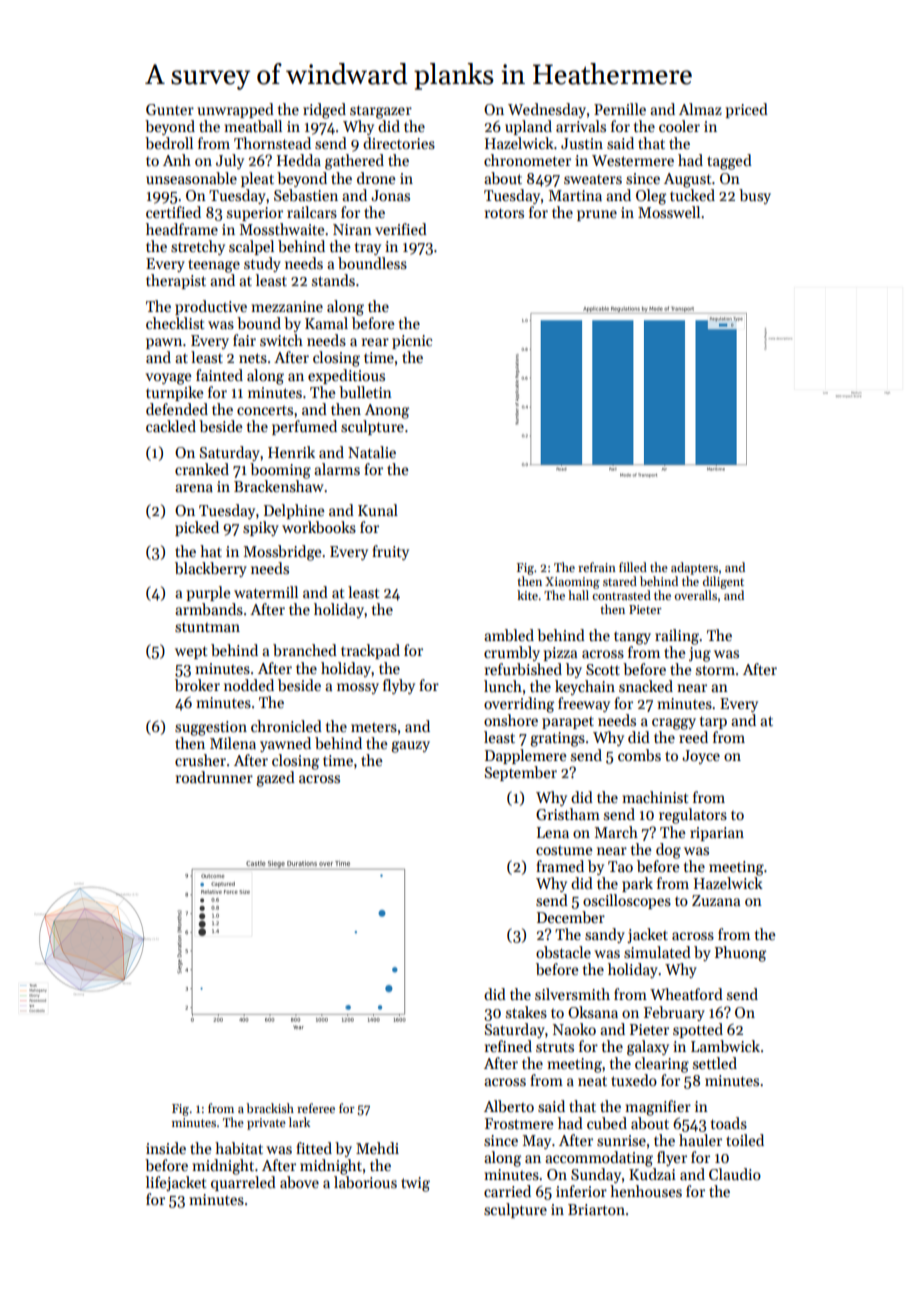 The height and width of the page is (1314, 924). Describe the element at coordinates (563, 952) in the page. I see `obstacle` at that location.
